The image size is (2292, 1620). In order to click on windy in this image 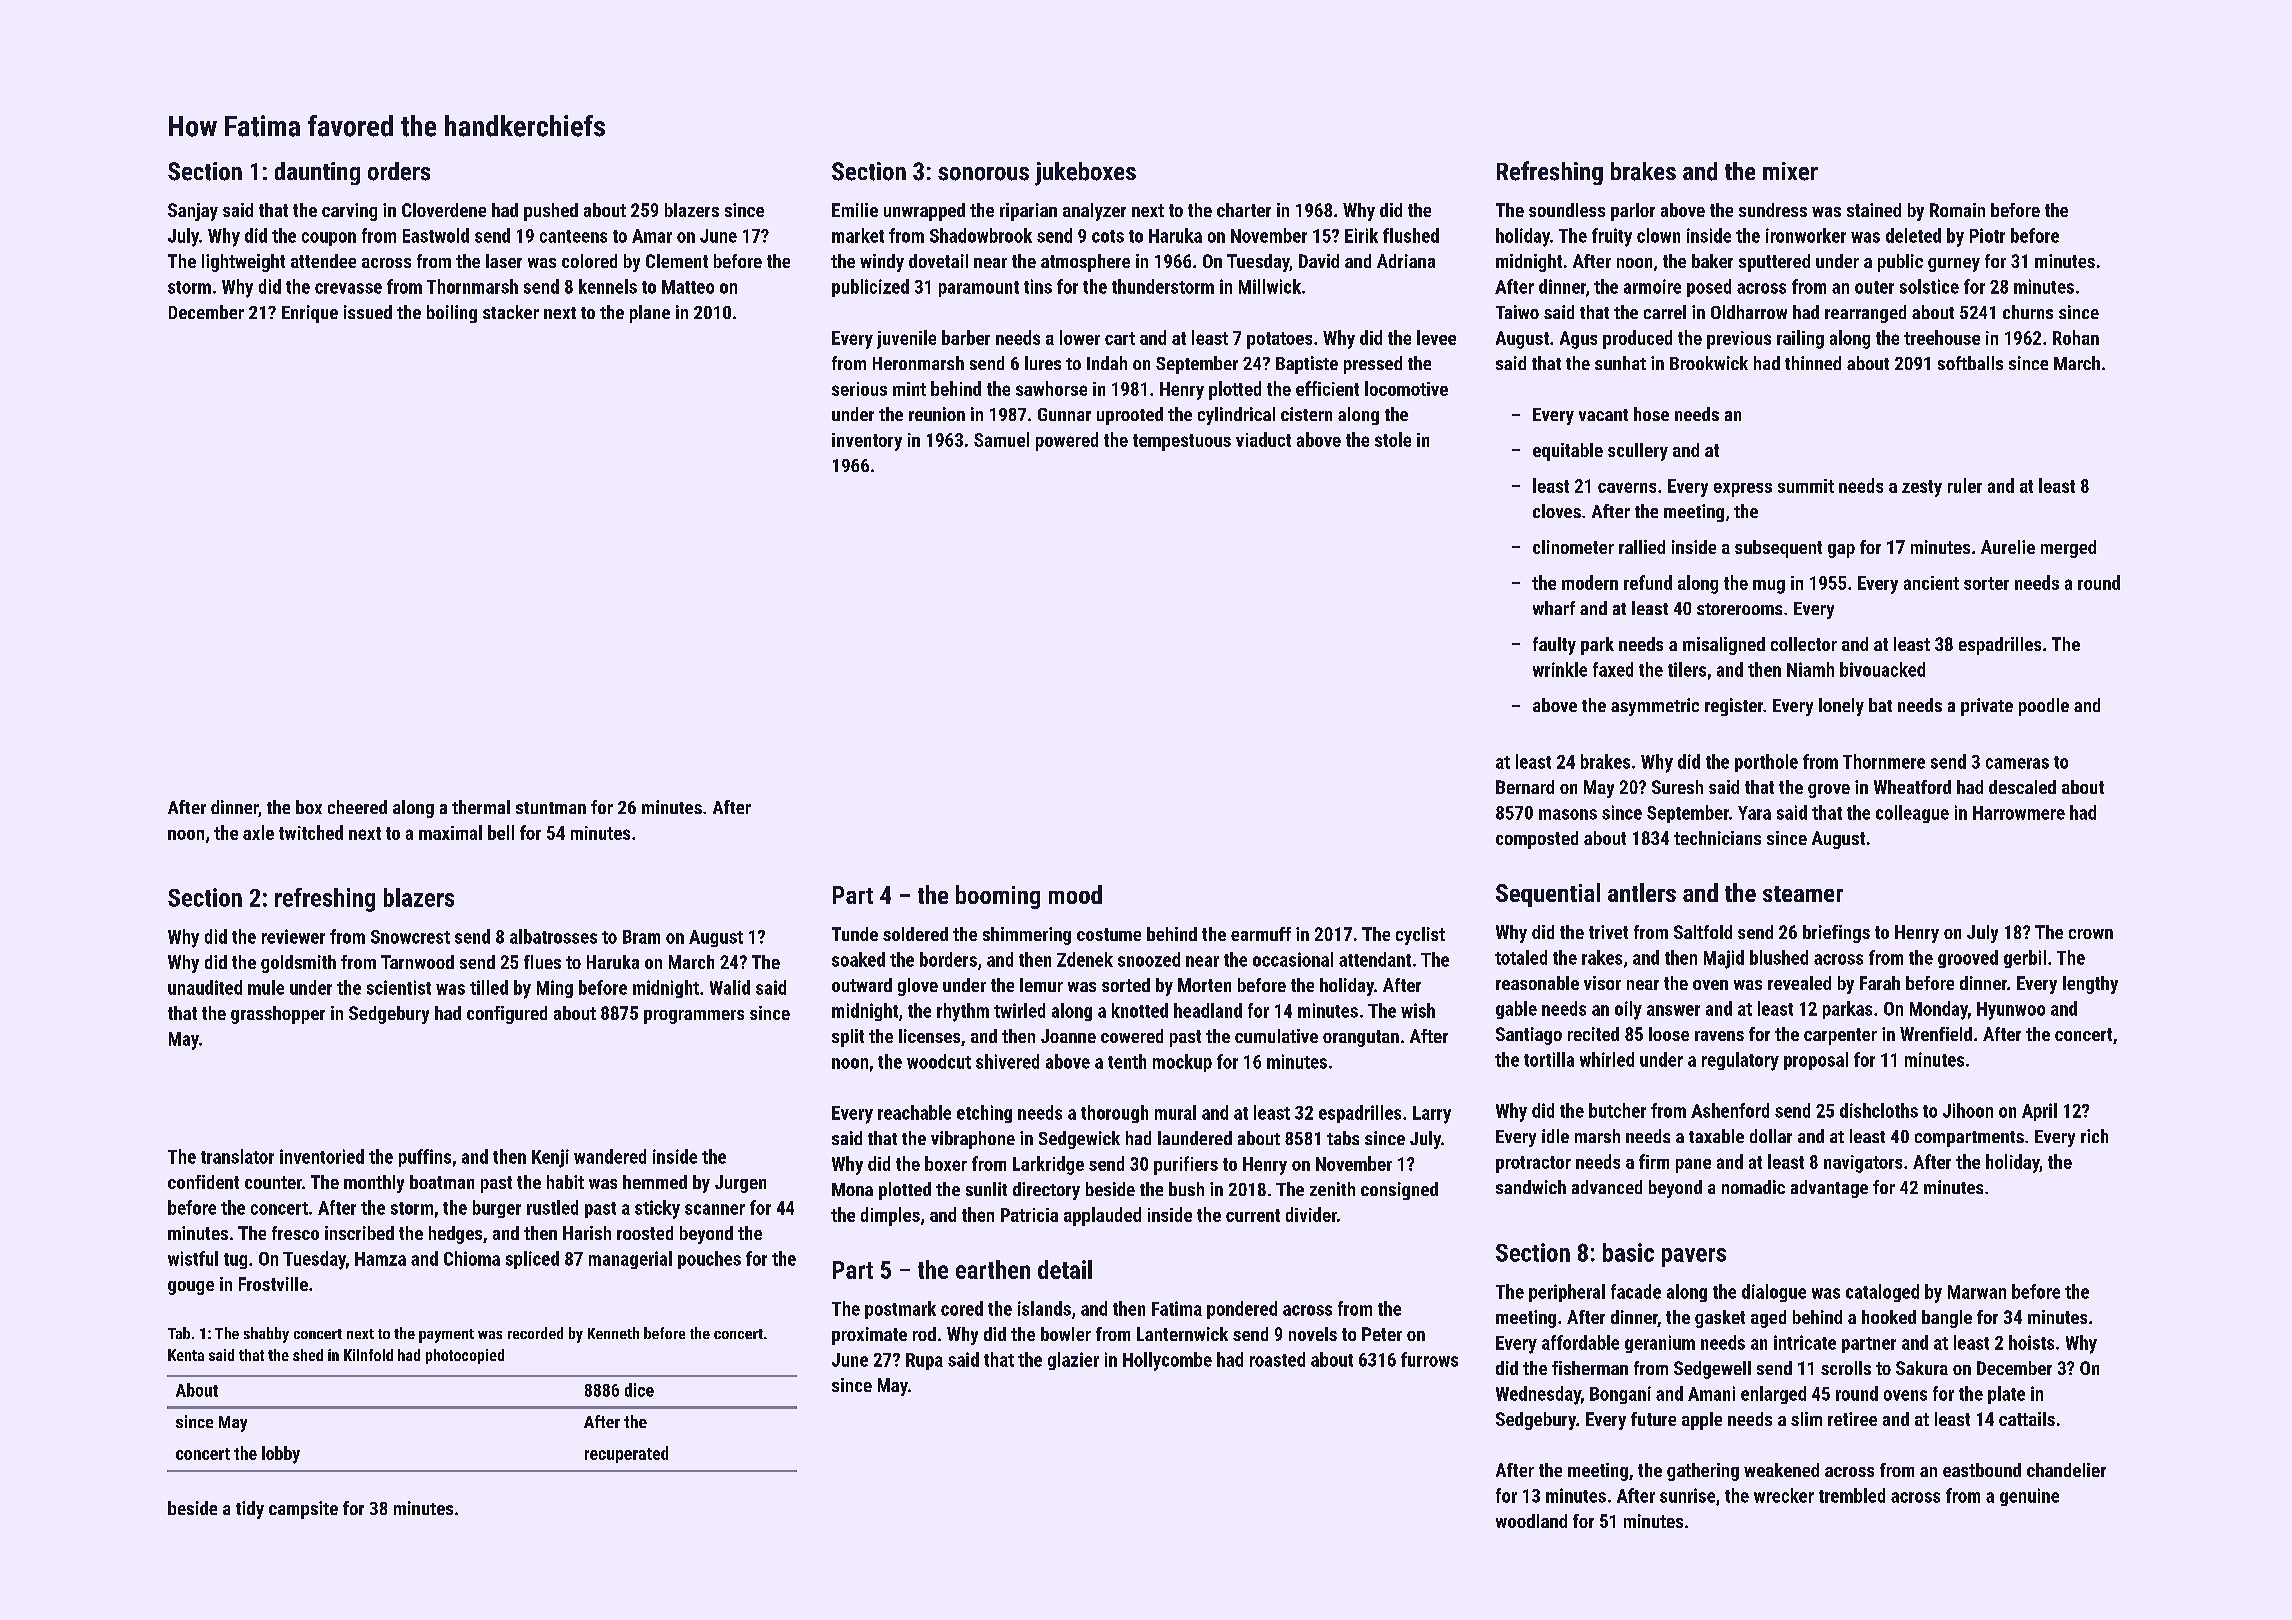, I will do `click(882, 263)`.
